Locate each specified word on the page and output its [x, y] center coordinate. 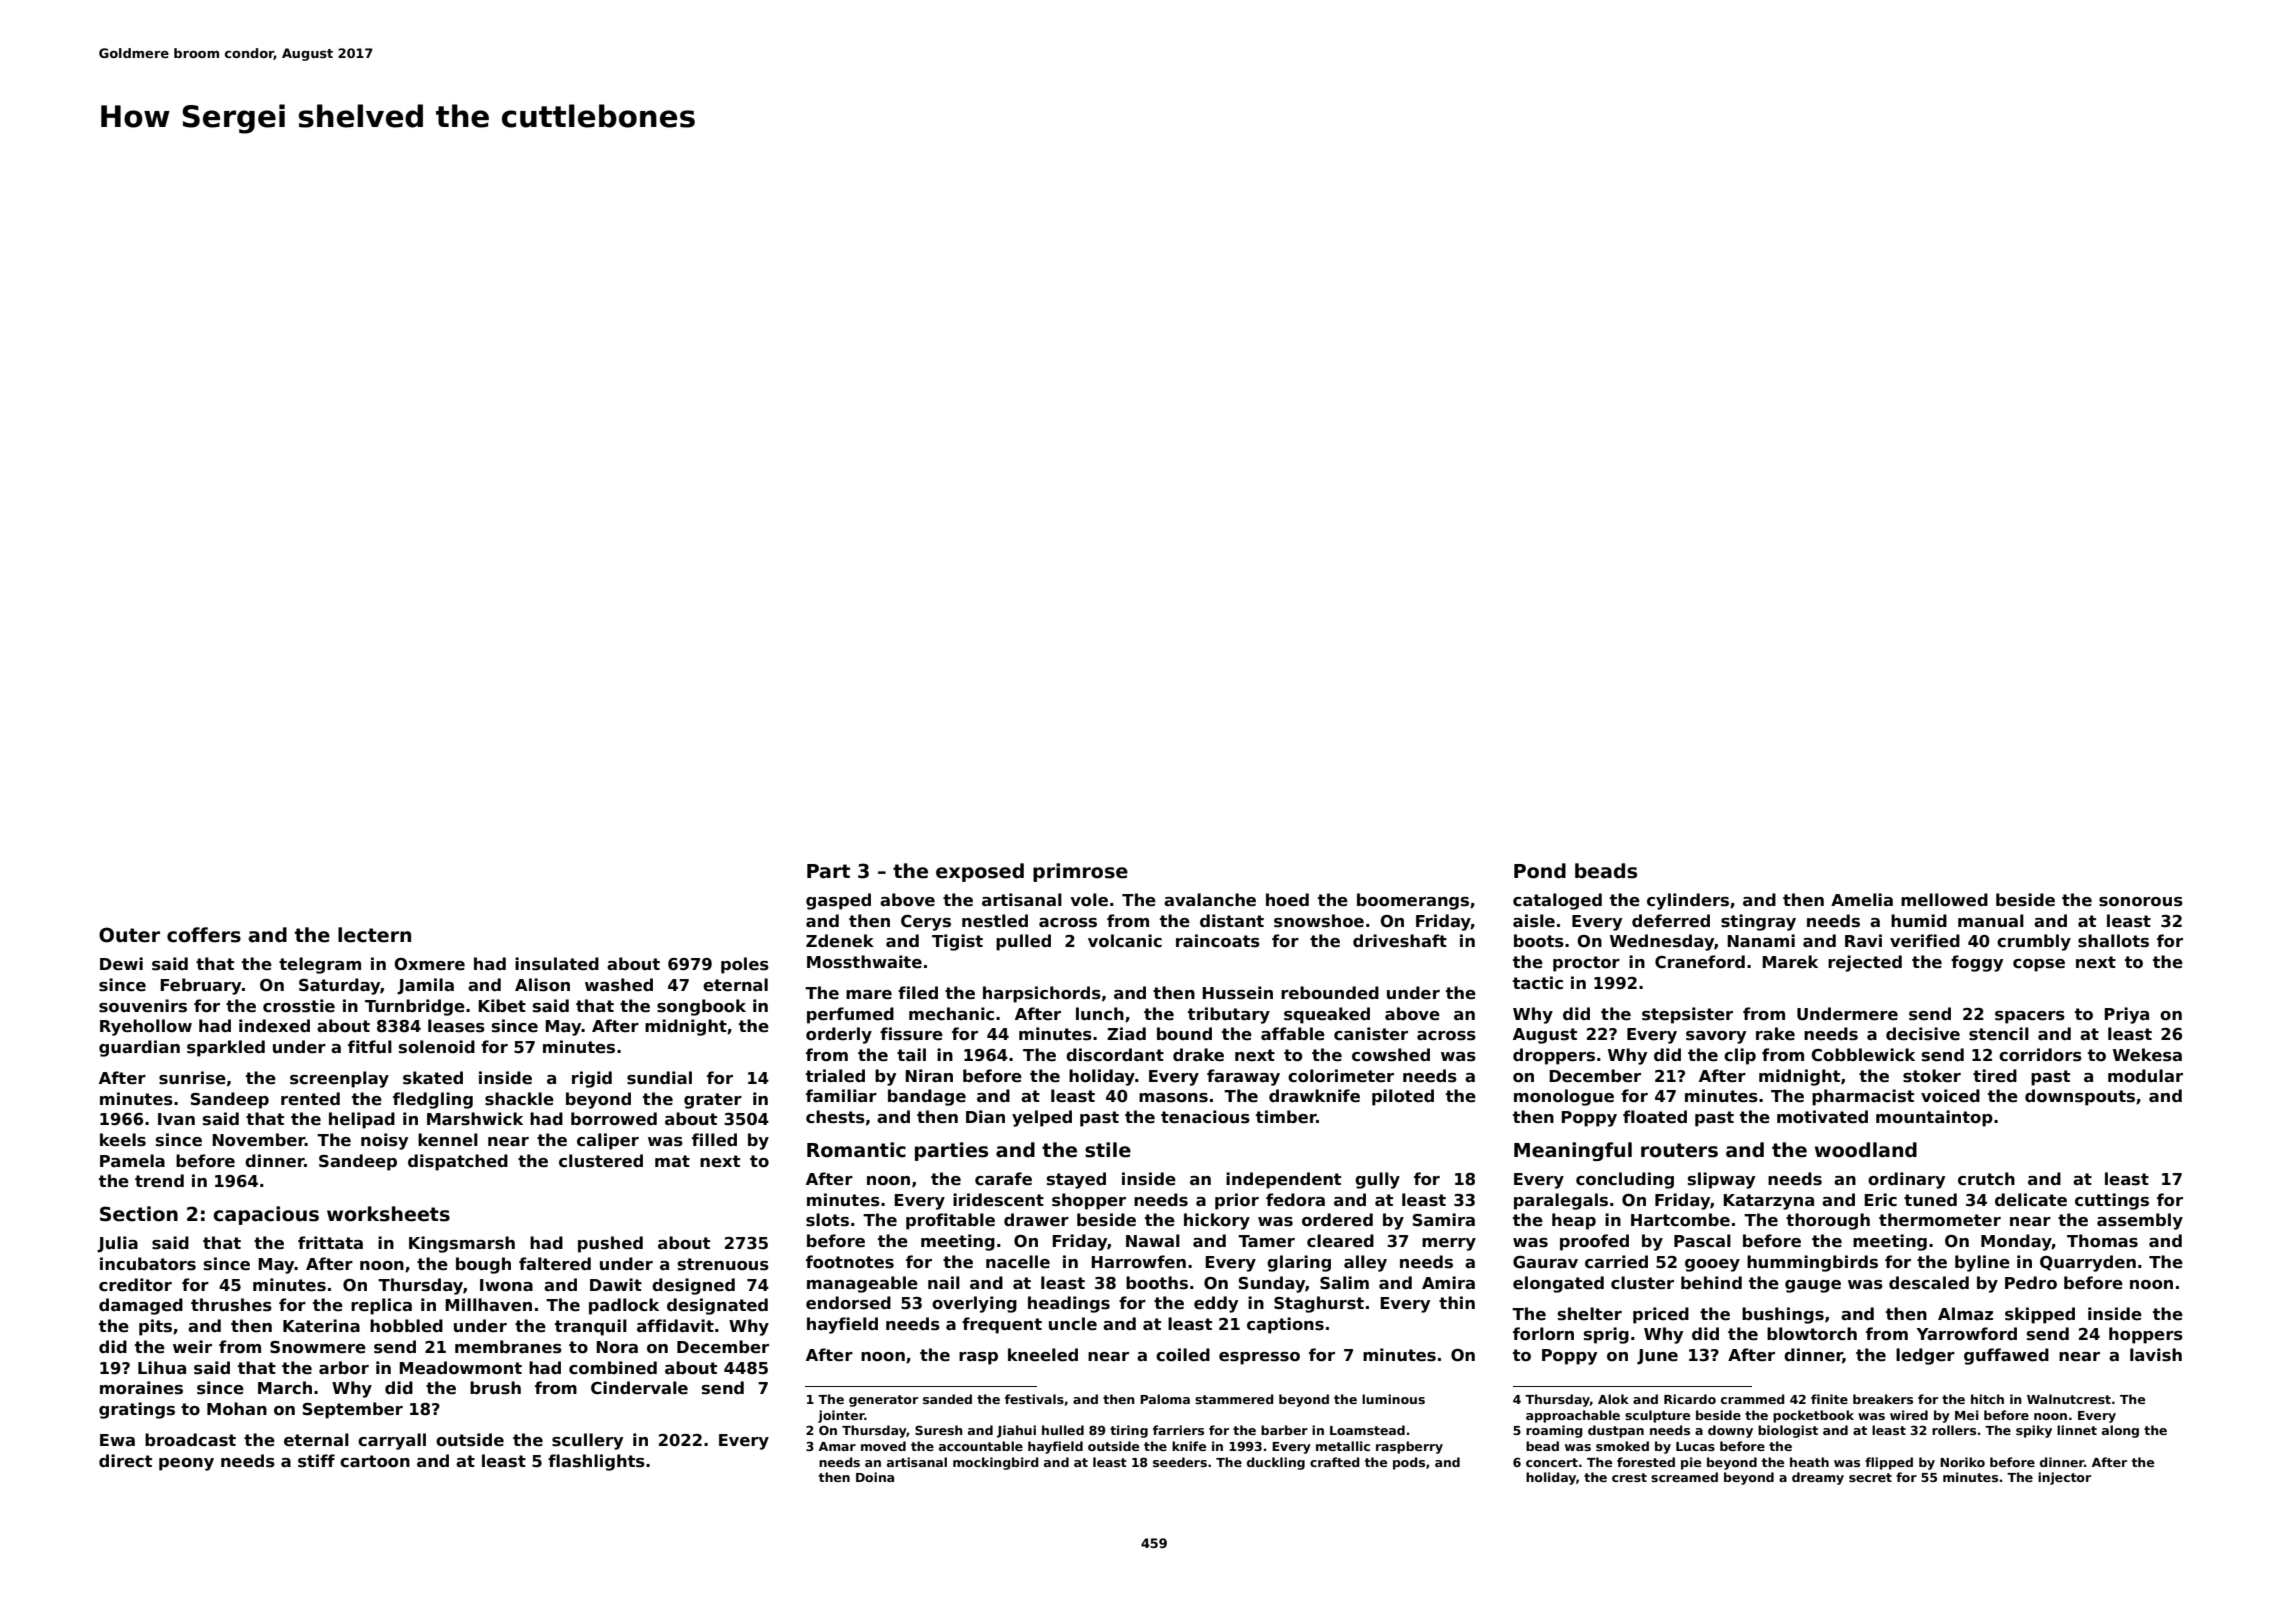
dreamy [1818, 1478]
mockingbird [996, 1463]
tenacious [1205, 1117]
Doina [875, 1477]
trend [159, 1181]
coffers [204, 935]
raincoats [1218, 941]
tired [1995, 1076]
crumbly [2034, 942]
